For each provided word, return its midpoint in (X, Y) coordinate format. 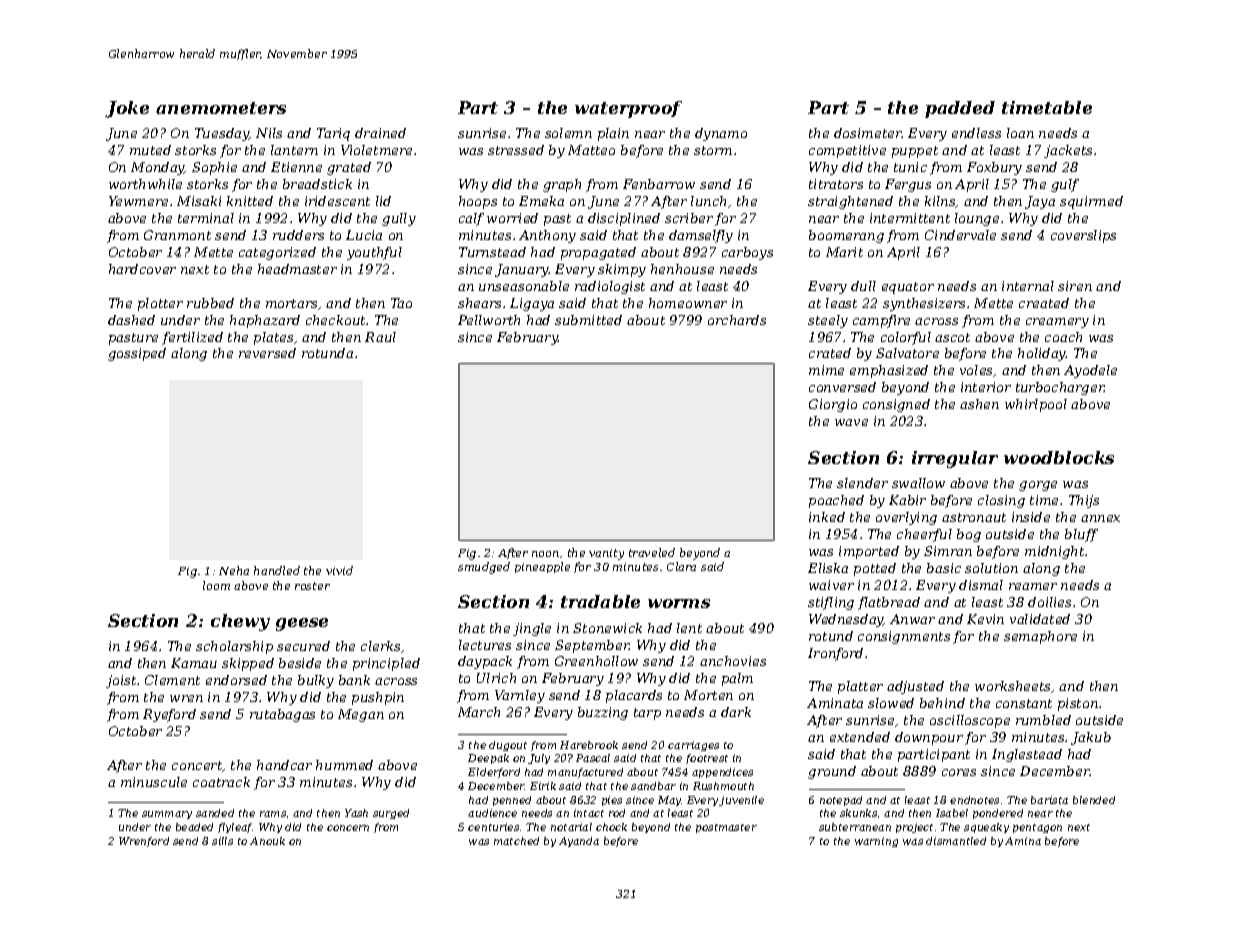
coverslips (1083, 236)
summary (167, 815)
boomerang (846, 236)
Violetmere (376, 150)
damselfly (701, 236)
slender (862, 483)
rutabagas (282, 715)
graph (562, 185)
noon (545, 554)
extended (860, 737)
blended (1094, 800)
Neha (234, 570)
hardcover (142, 269)
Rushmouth (723, 786)
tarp (647, 714)
